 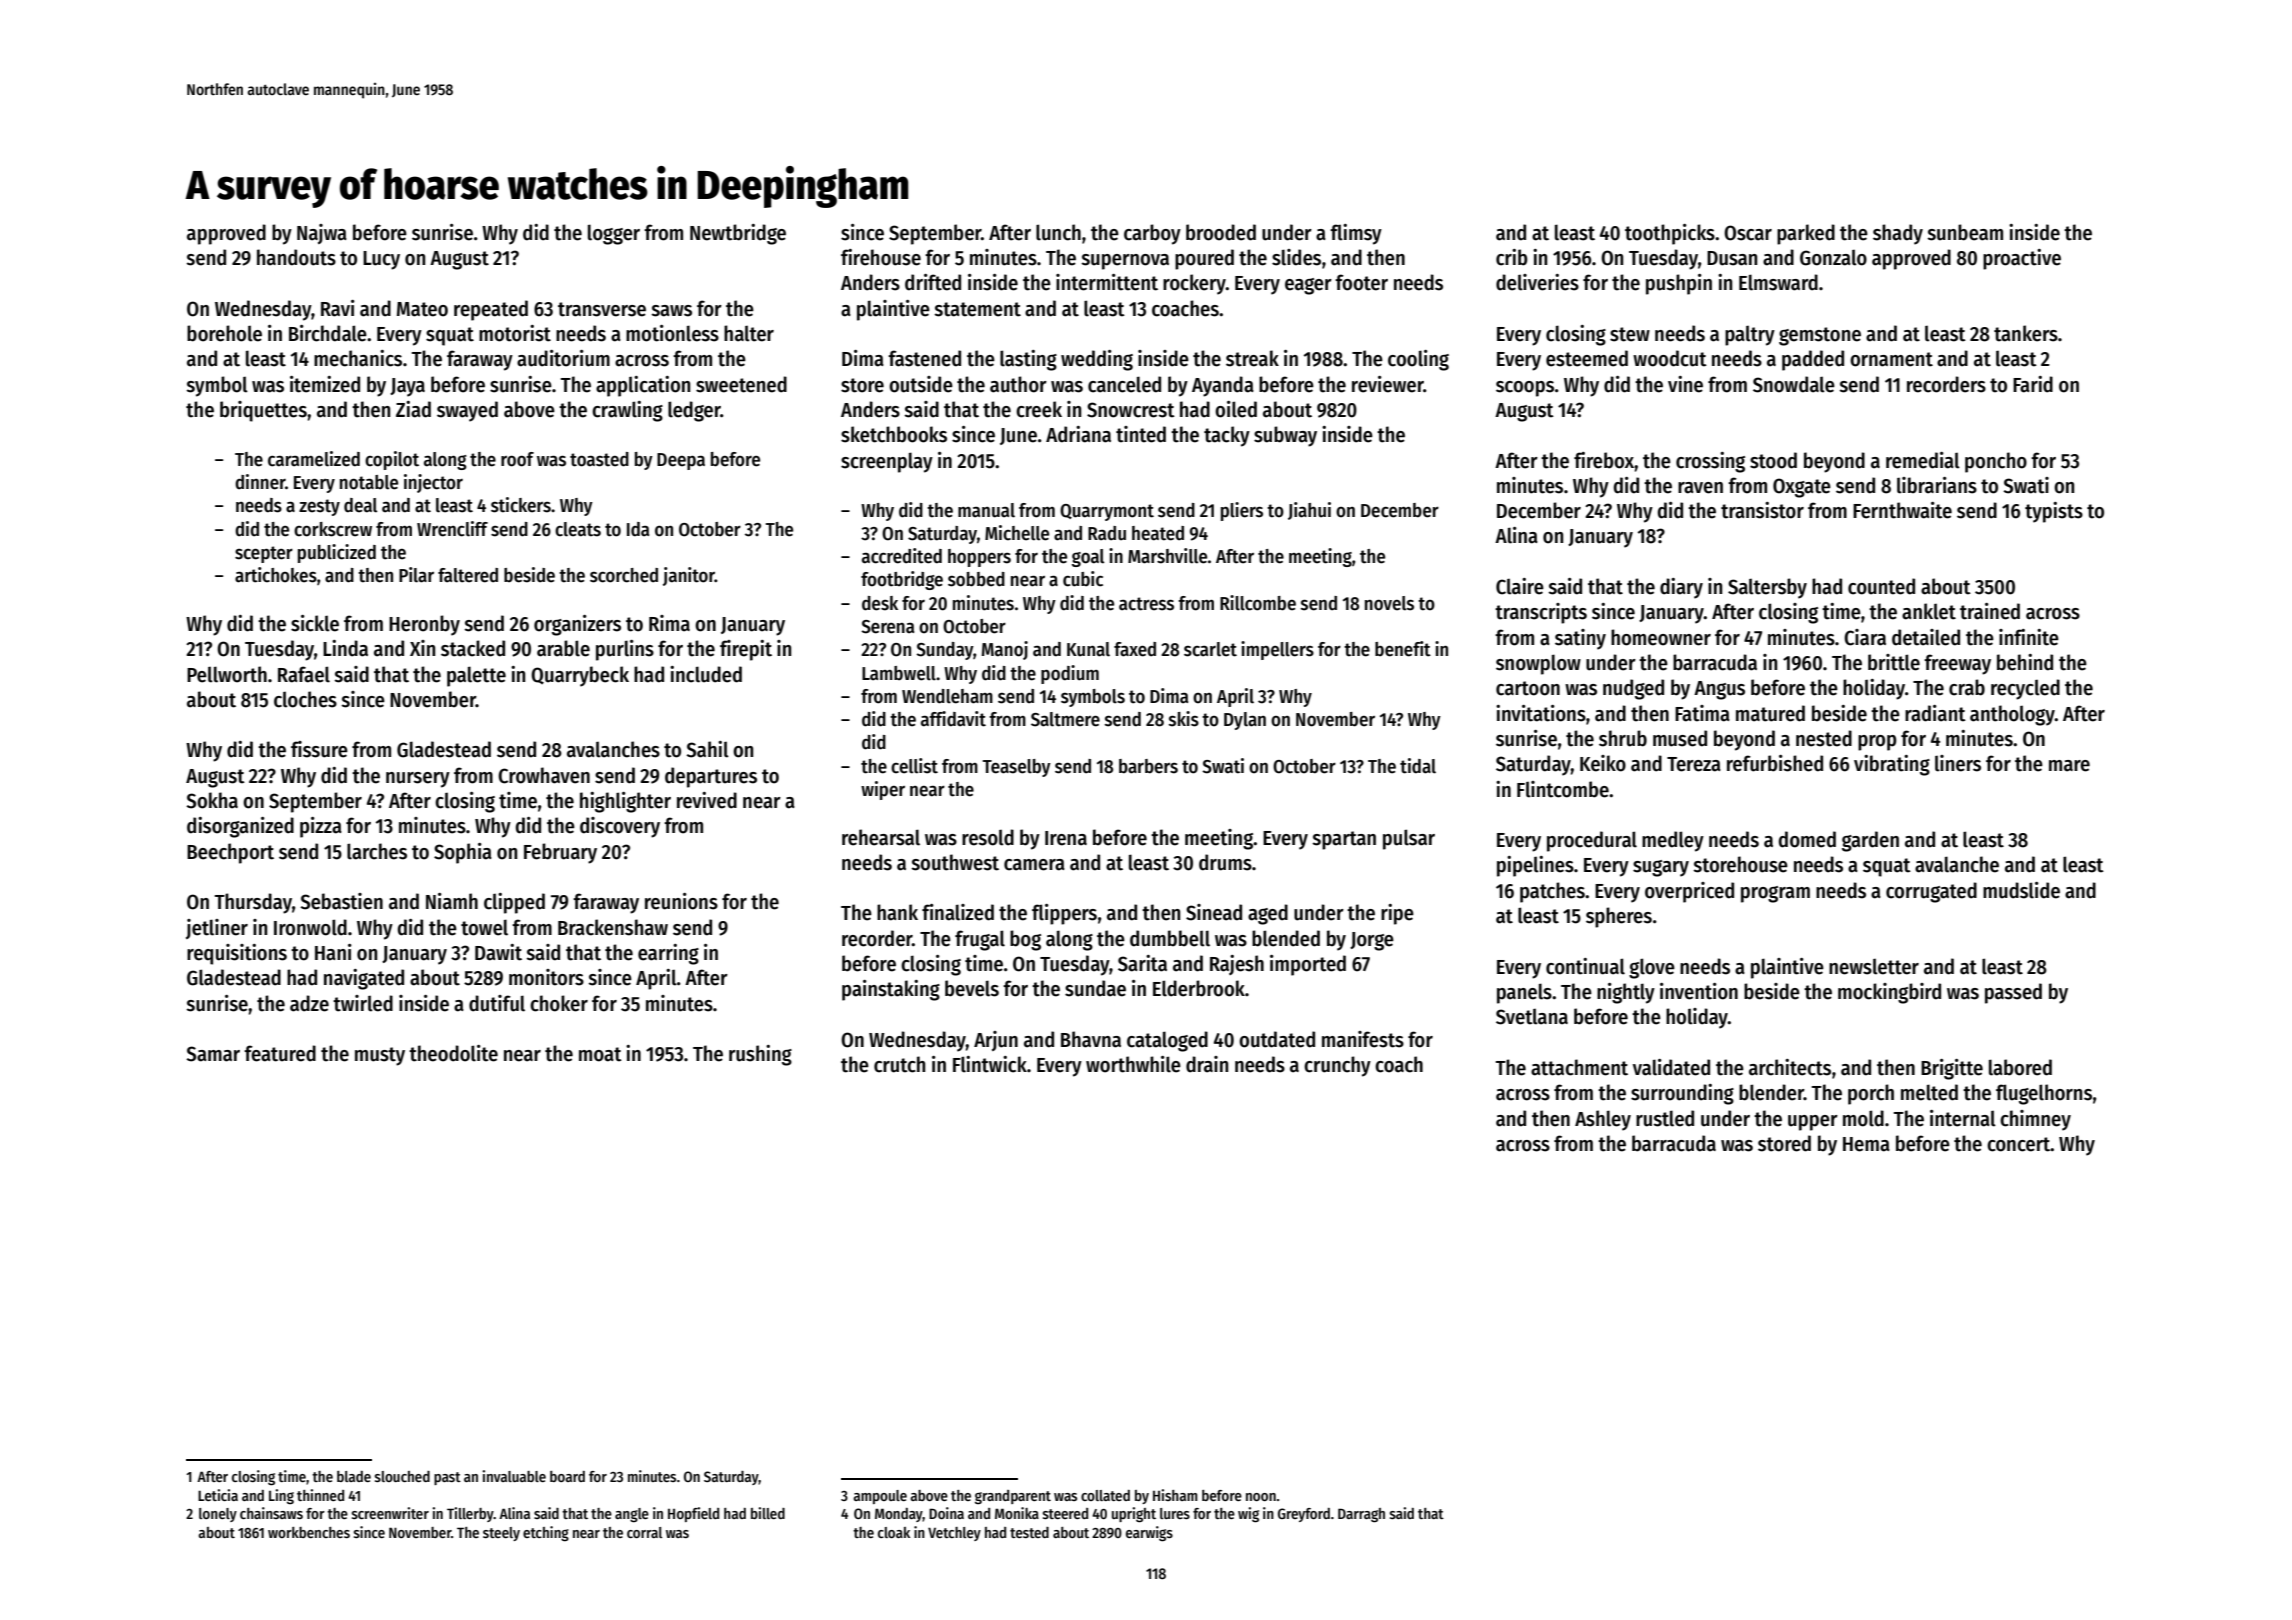 What do you see at coordinates (1004, 650) in the screenshot?
I see `Manoj` at bounding box center [1004, 650].
